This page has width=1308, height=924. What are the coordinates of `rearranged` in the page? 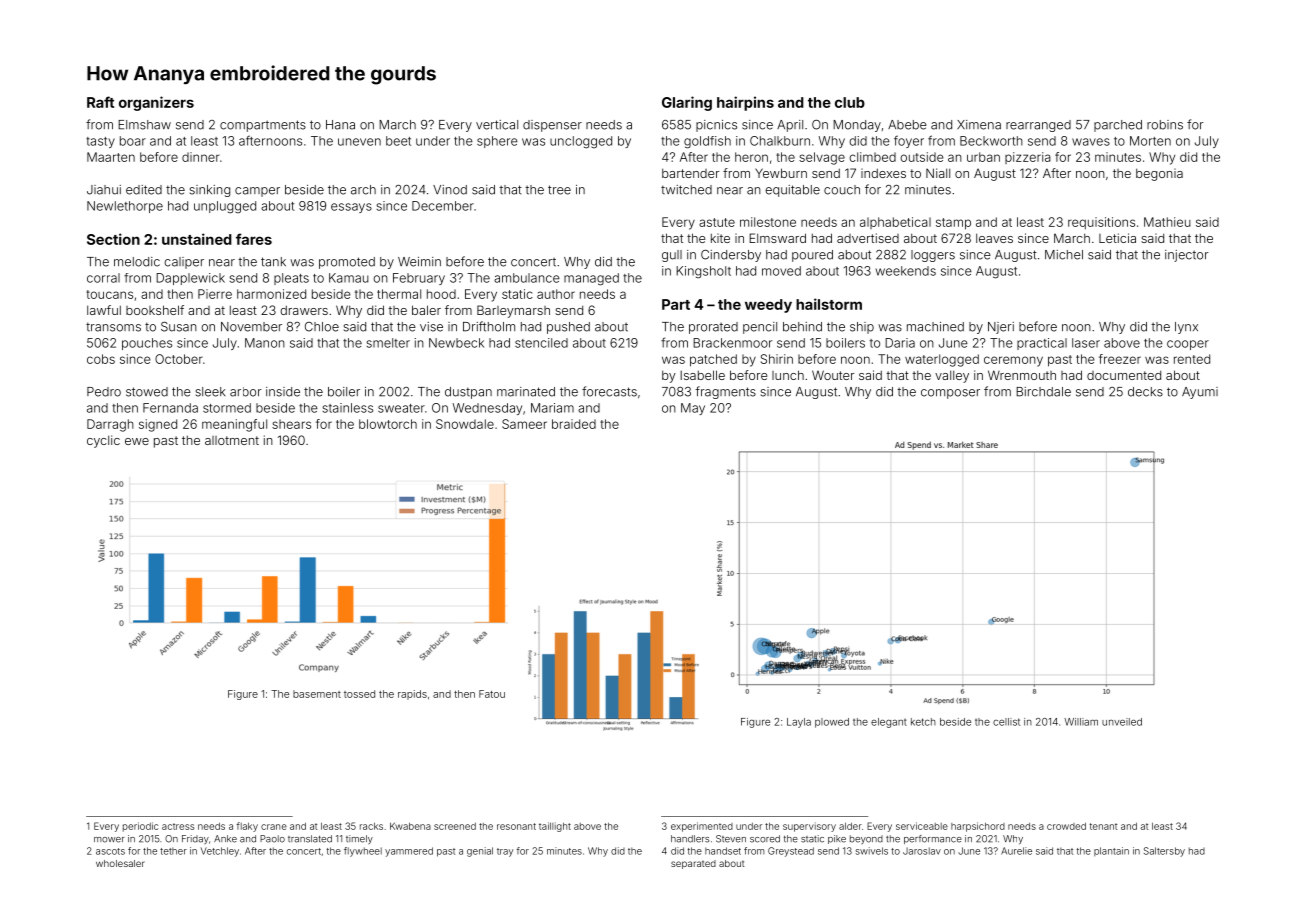 It's located at (1038, 126).
